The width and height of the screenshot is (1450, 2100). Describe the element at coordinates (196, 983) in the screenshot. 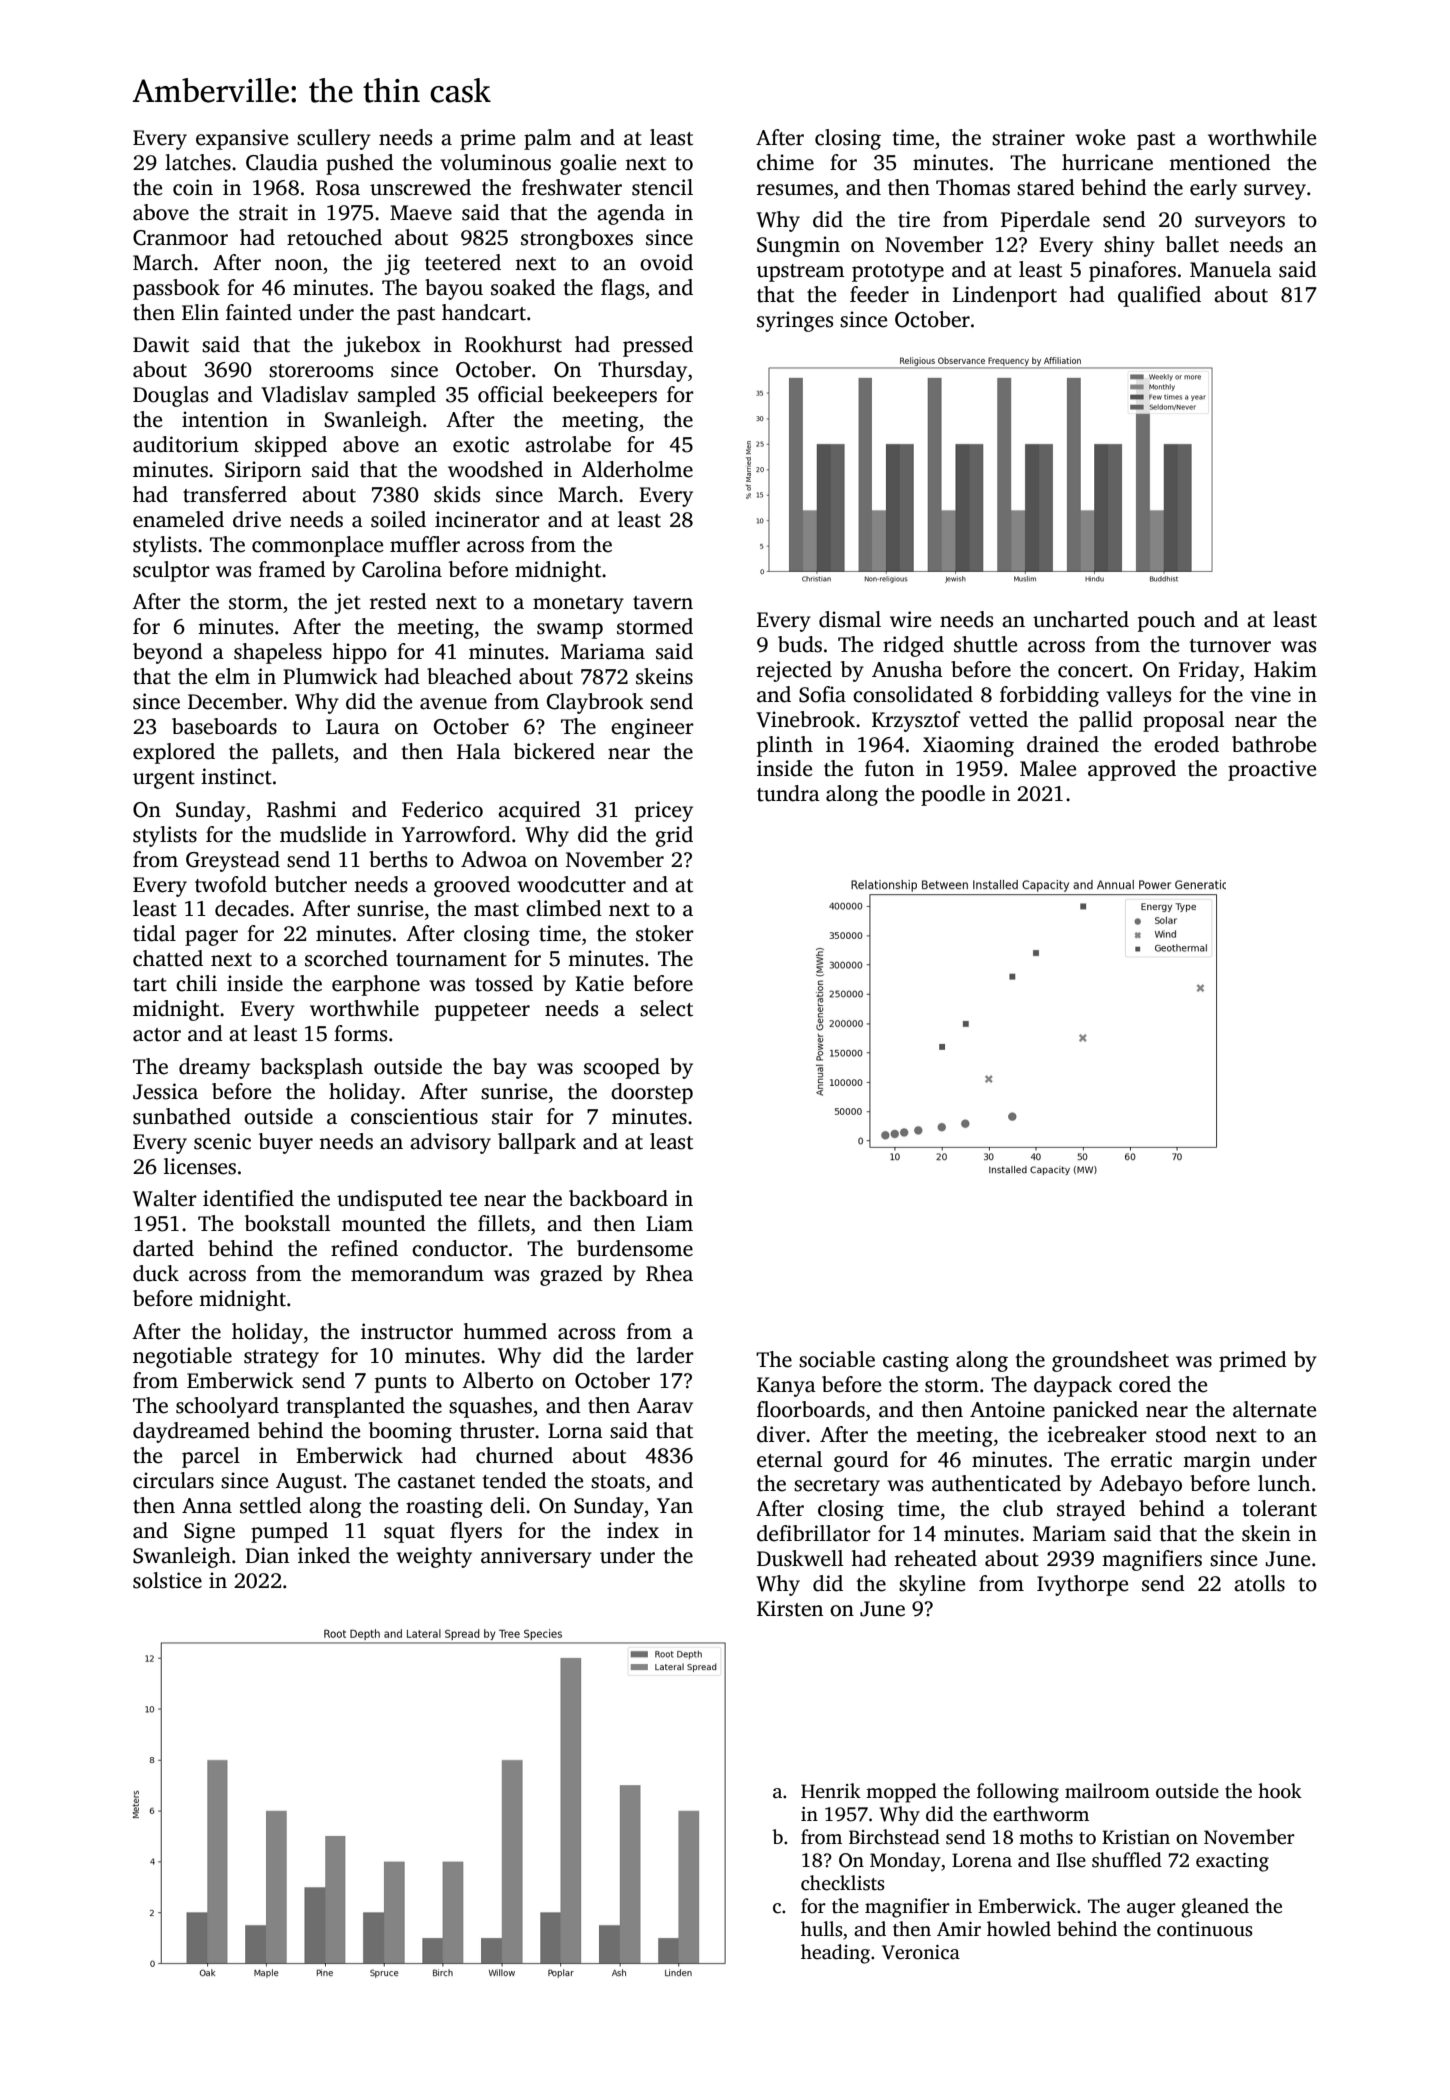

I see `chili` at that location.
